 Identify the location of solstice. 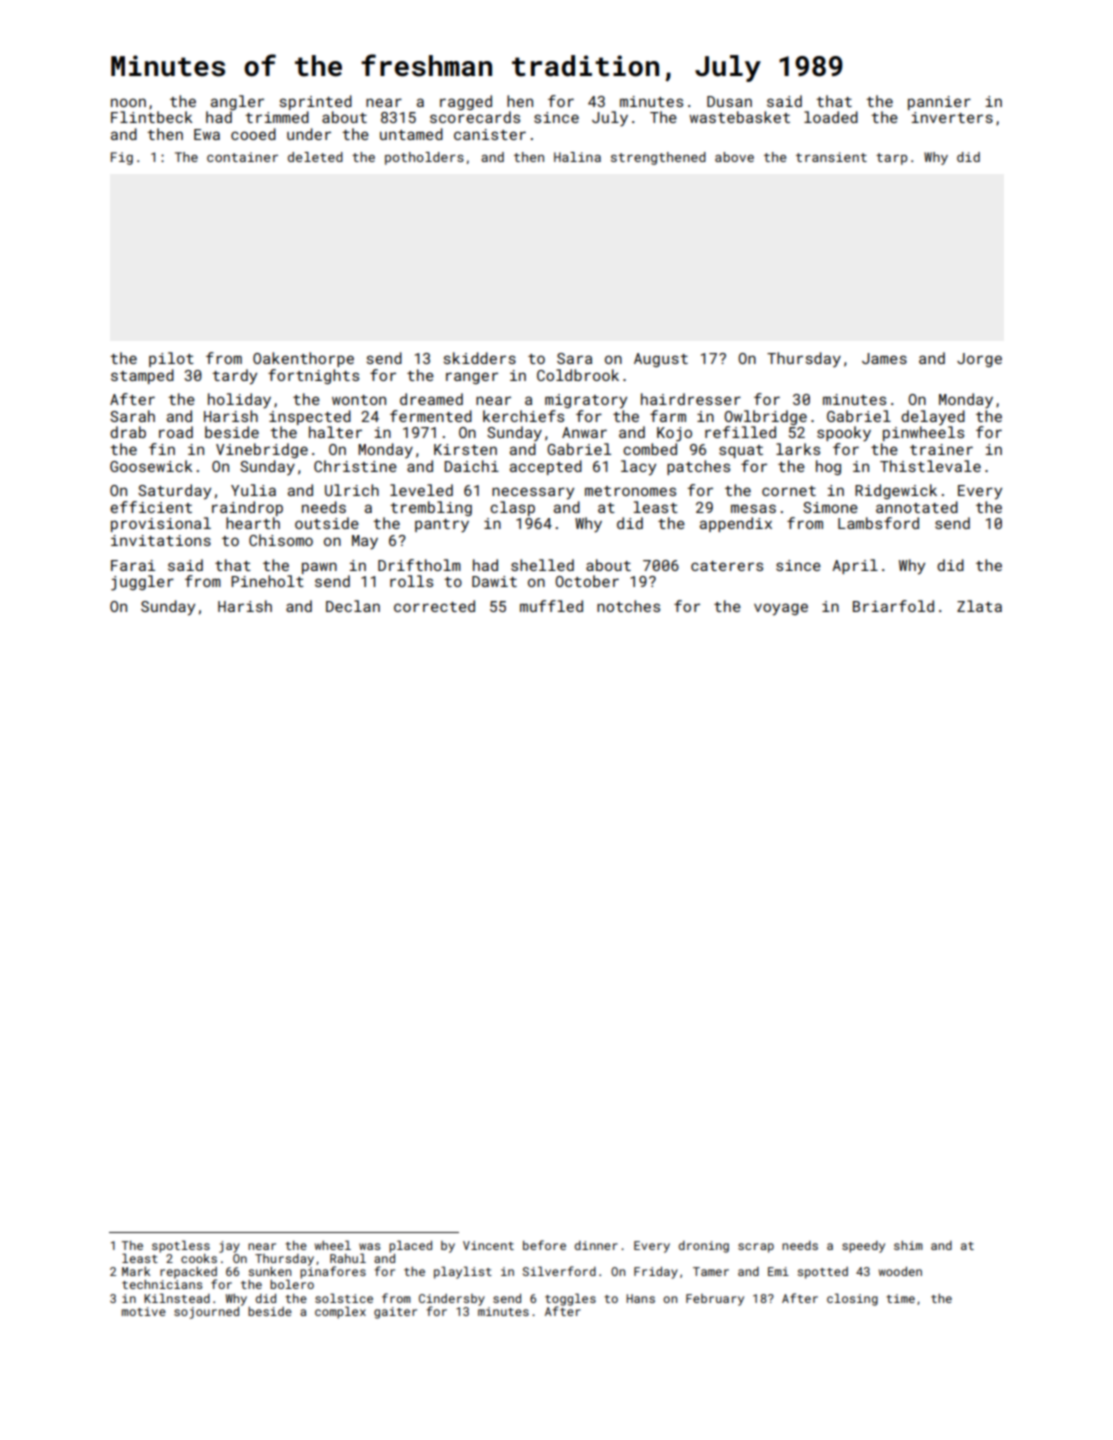
(344, 1298).
